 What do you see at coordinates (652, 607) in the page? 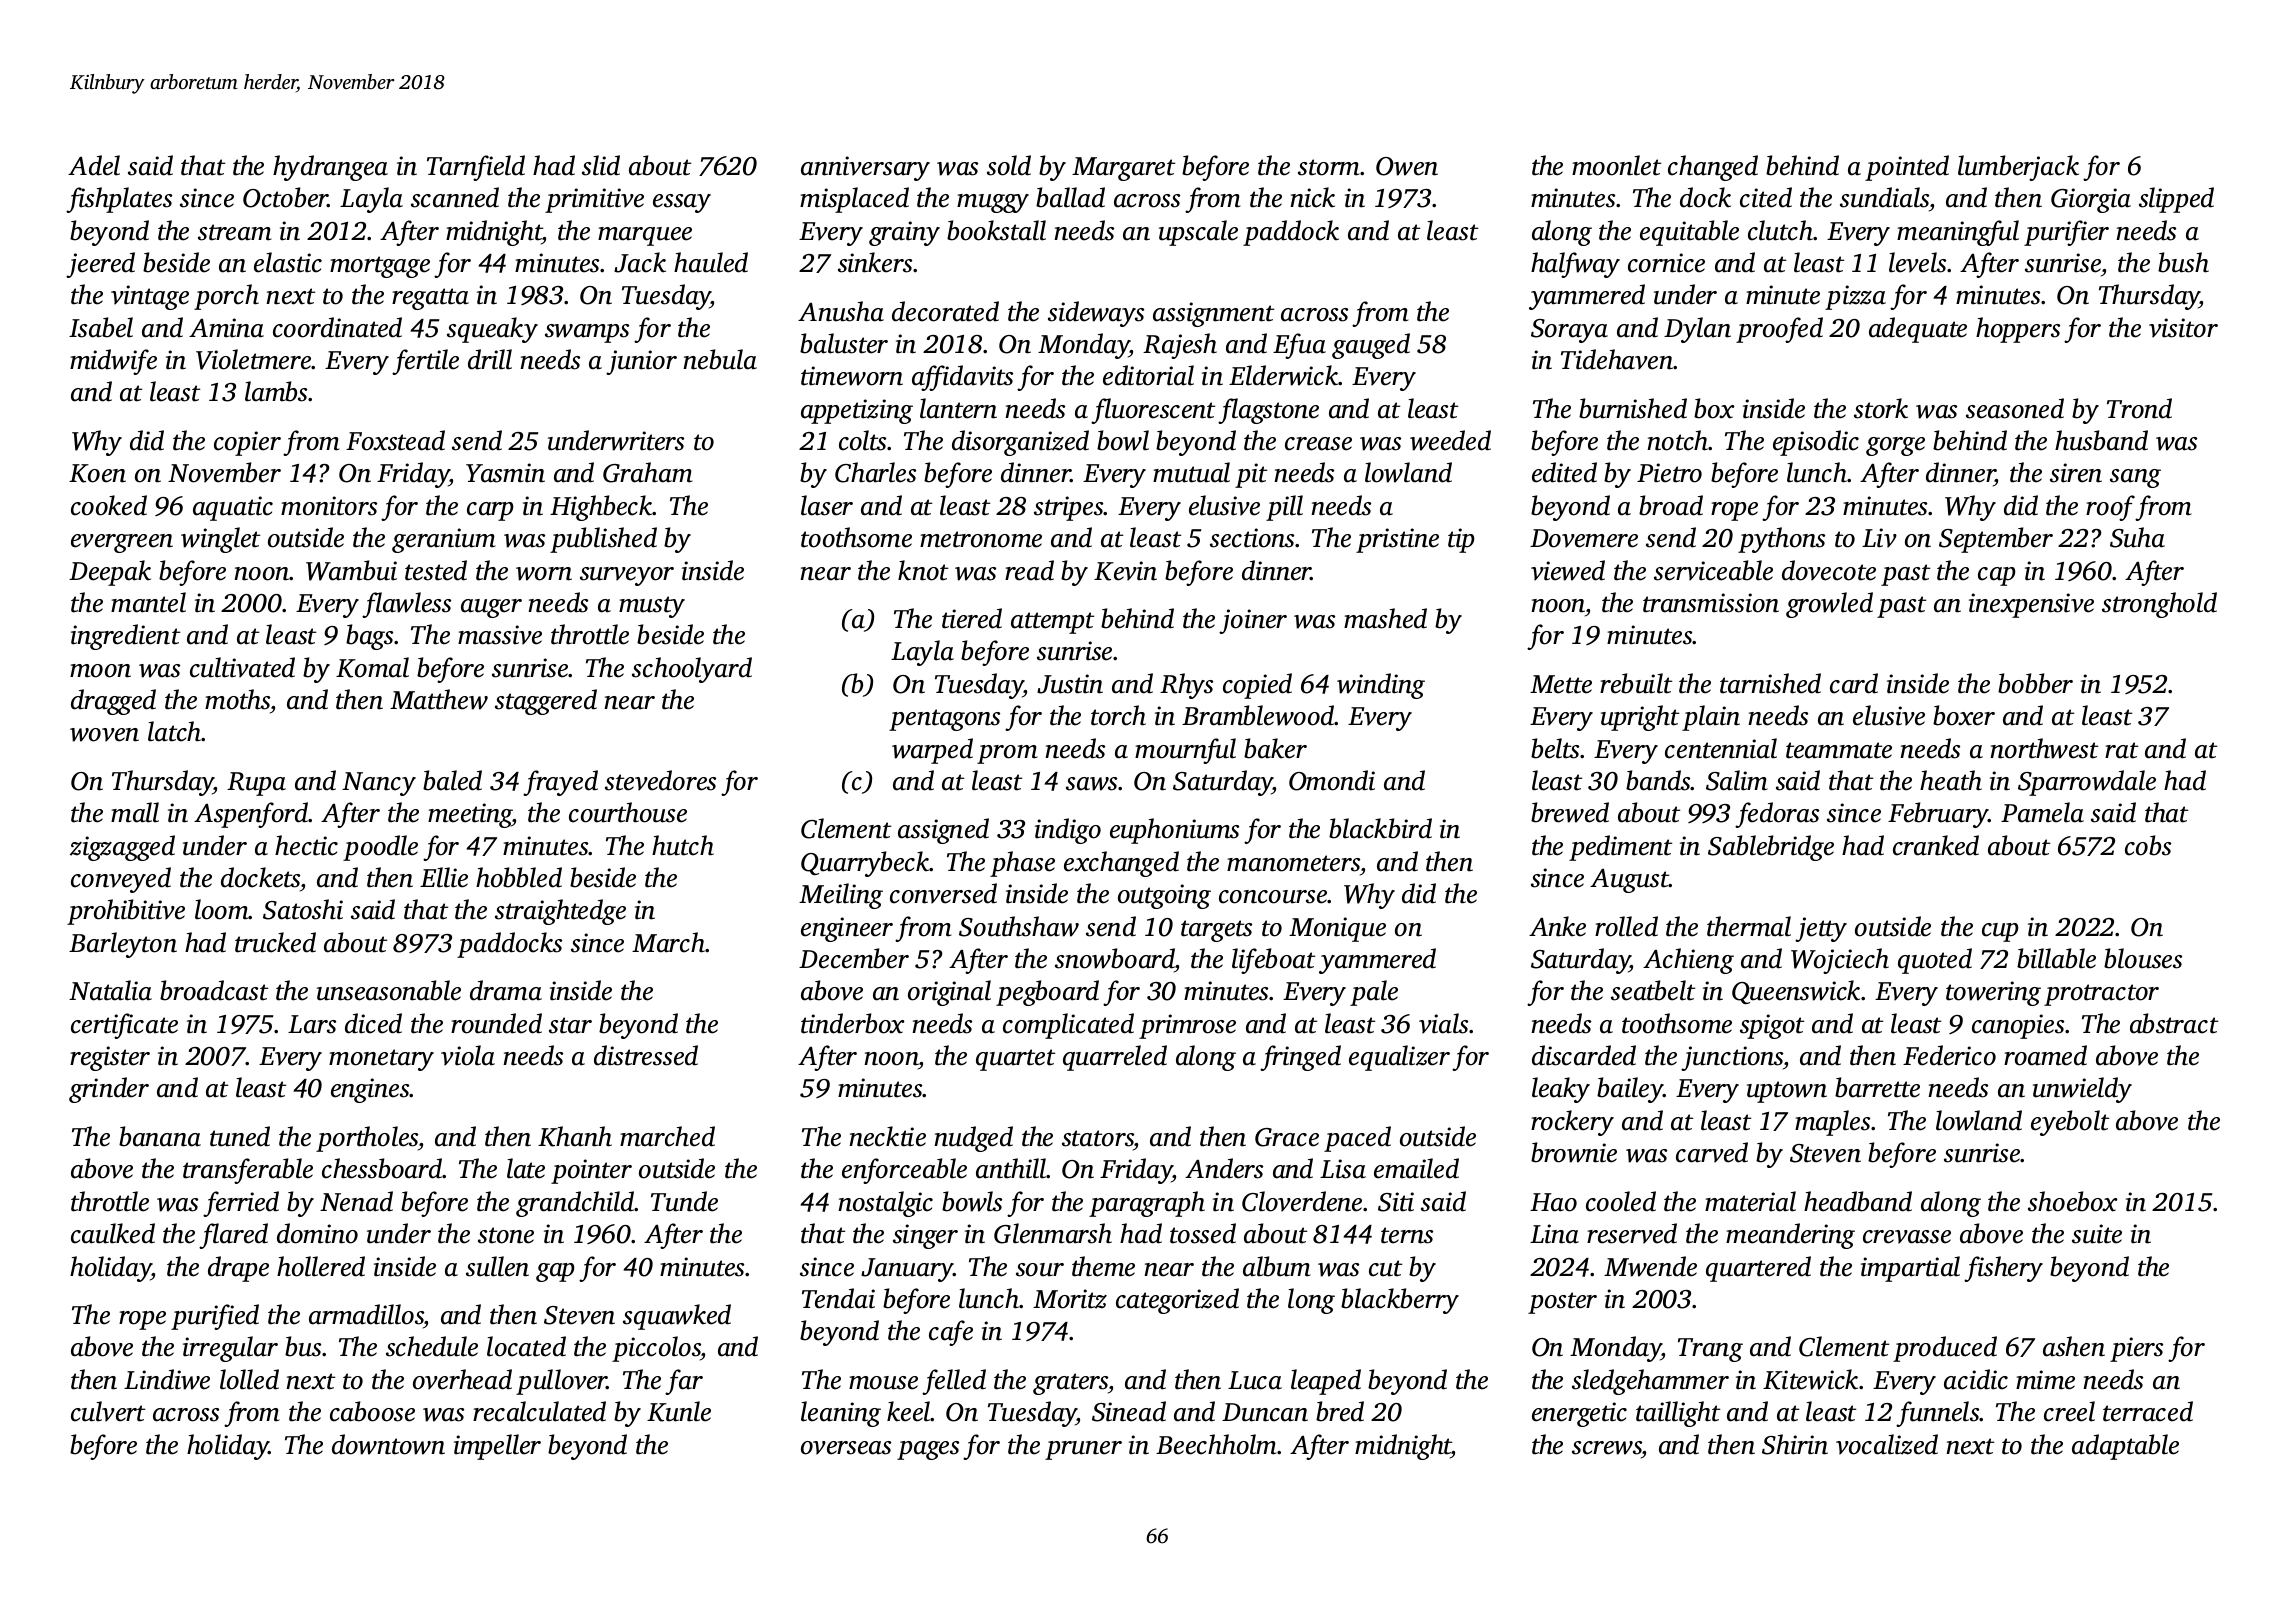
I see `musty` at bounding box center [652, 607].
